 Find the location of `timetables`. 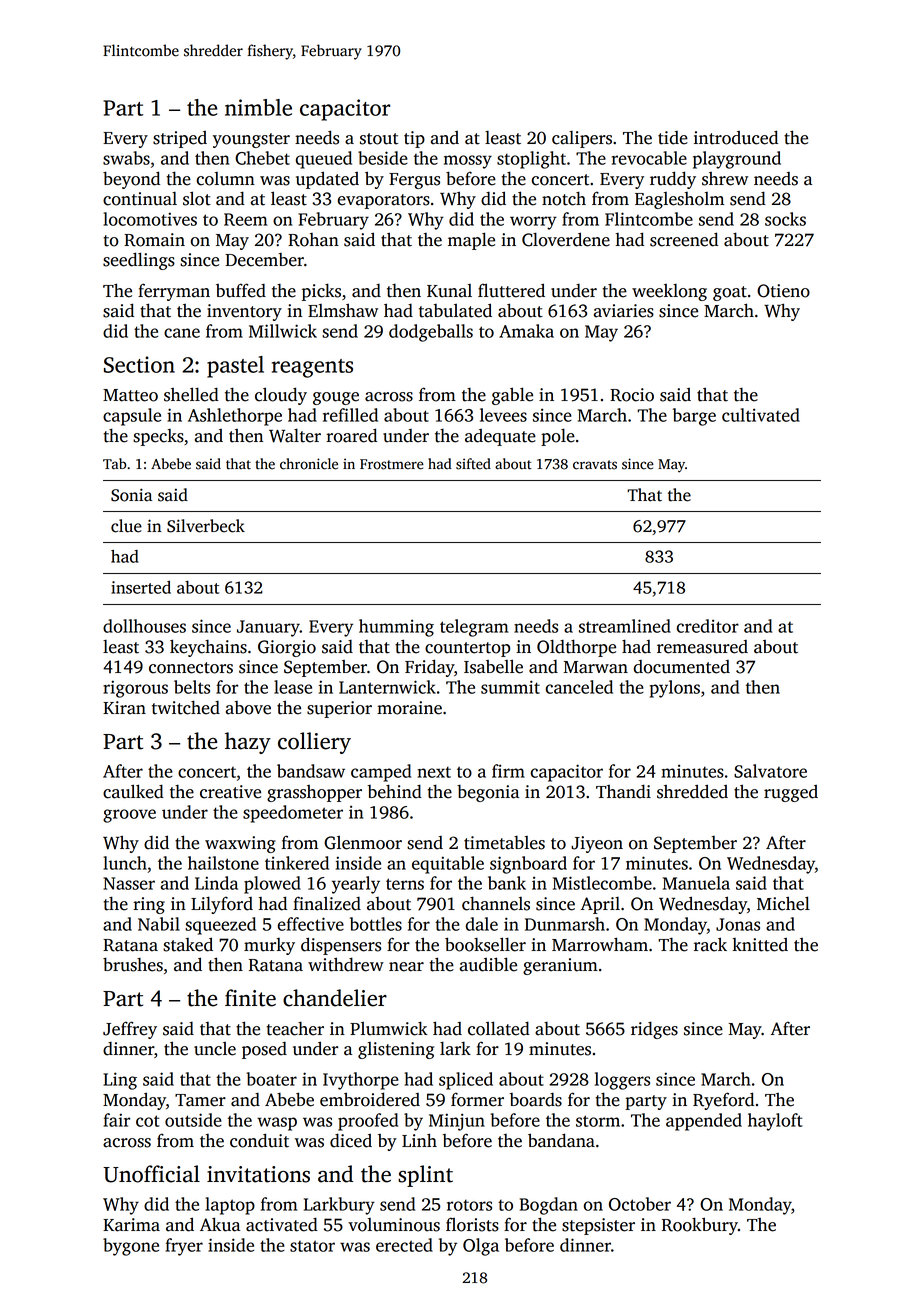

timetables is located at coordinates (504, 843).
